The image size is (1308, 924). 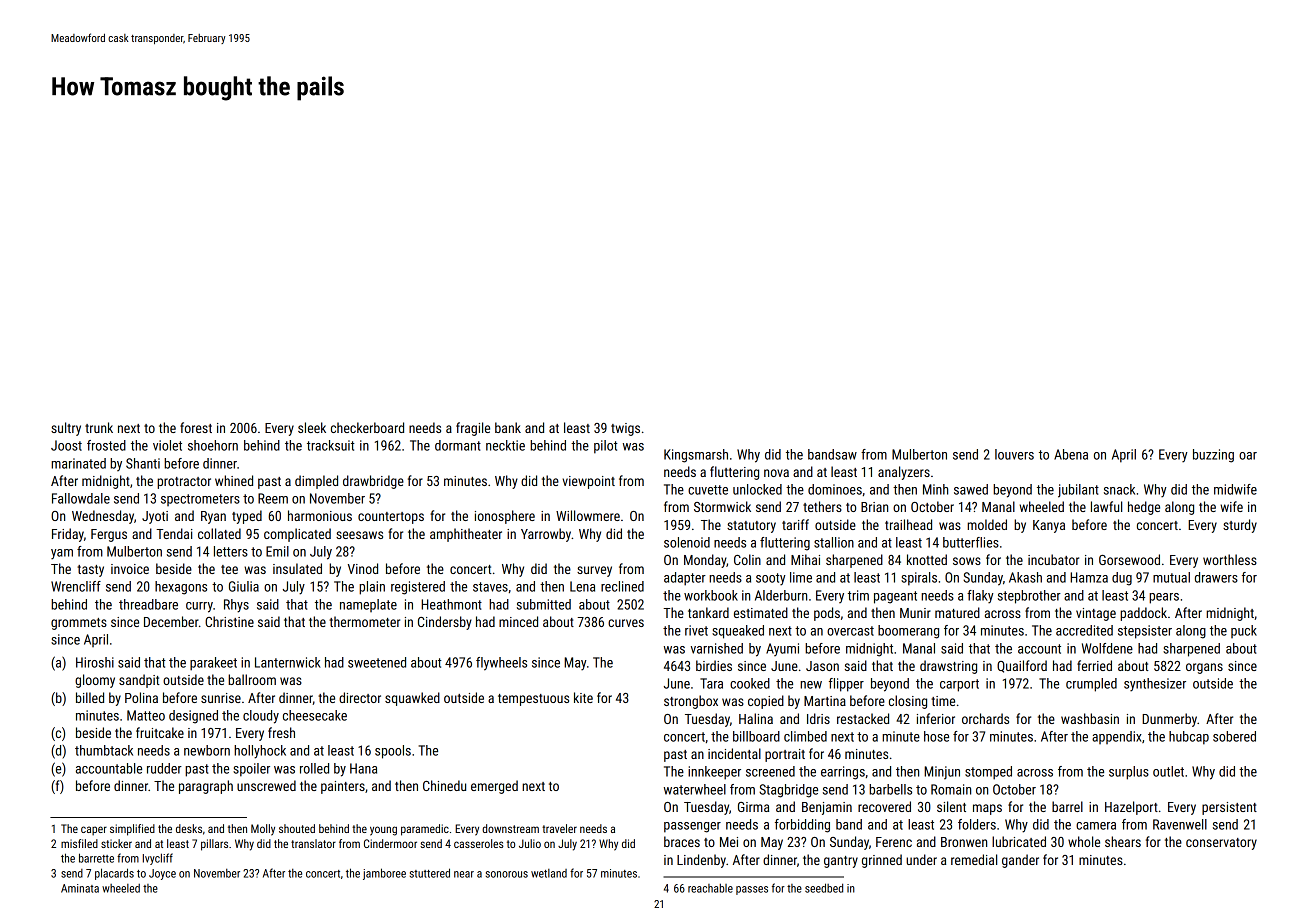 I want to click on buzzing, so click(x=1213, y=456).
